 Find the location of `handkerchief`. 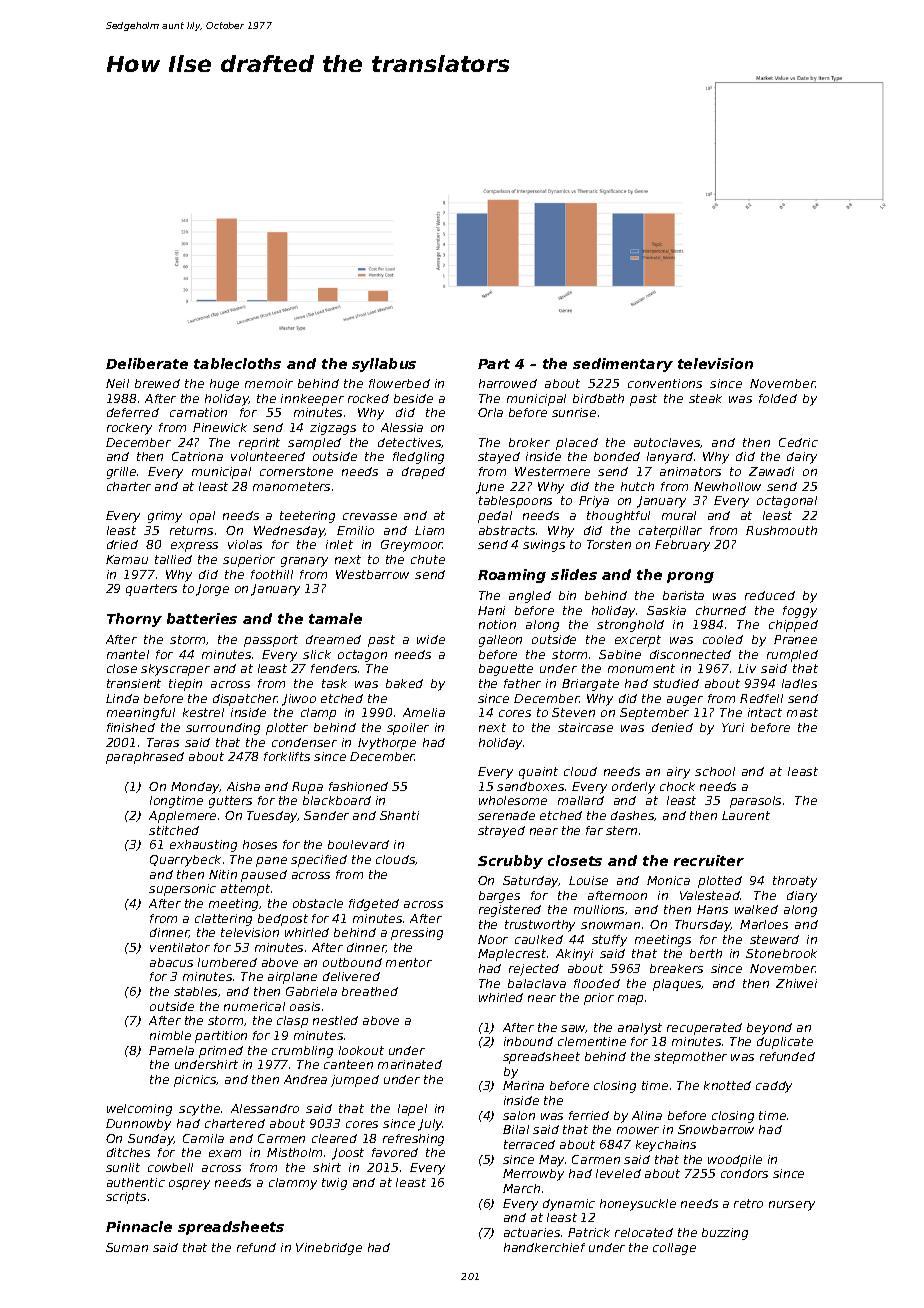

handkerchief is located at coordinates (544, 1247).
